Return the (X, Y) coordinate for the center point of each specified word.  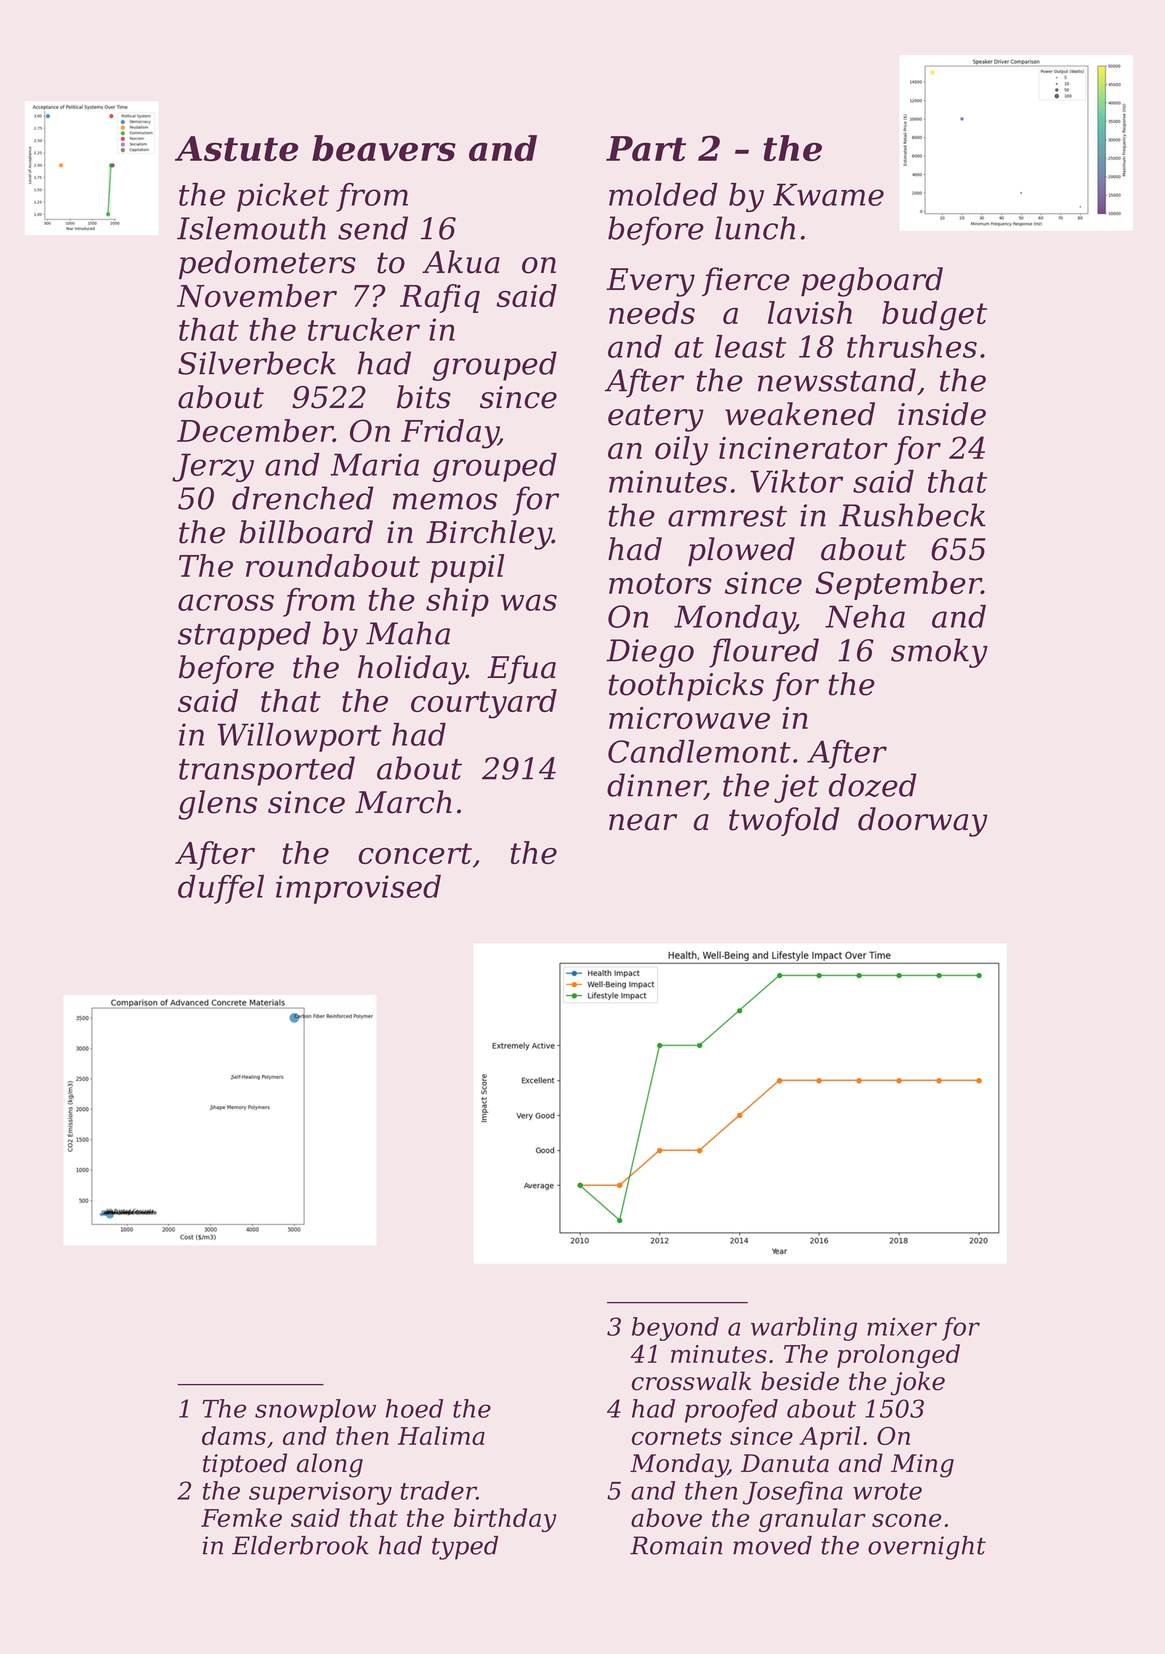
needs (652, 312)
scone (906, 1520)
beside (800, 1381)
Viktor (796, 481)
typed (465, 1548)
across (226, 602)
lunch (755, 228)
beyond (675, 1329)
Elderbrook (300, 1545)
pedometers (267, 264)
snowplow (315, 1411)
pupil (467, 568)
